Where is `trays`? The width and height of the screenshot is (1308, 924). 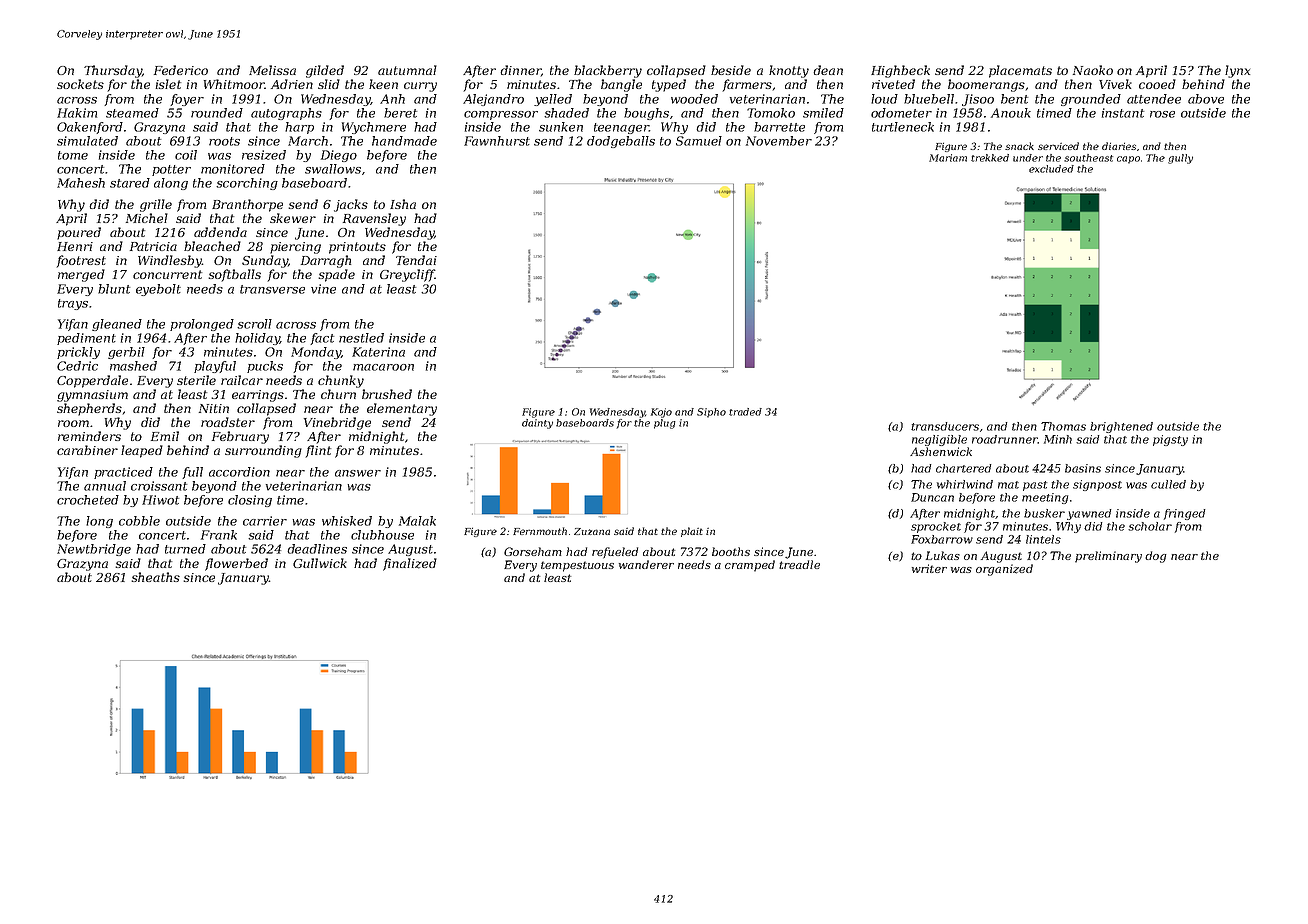
trays is located at coordinates (73, 304).
